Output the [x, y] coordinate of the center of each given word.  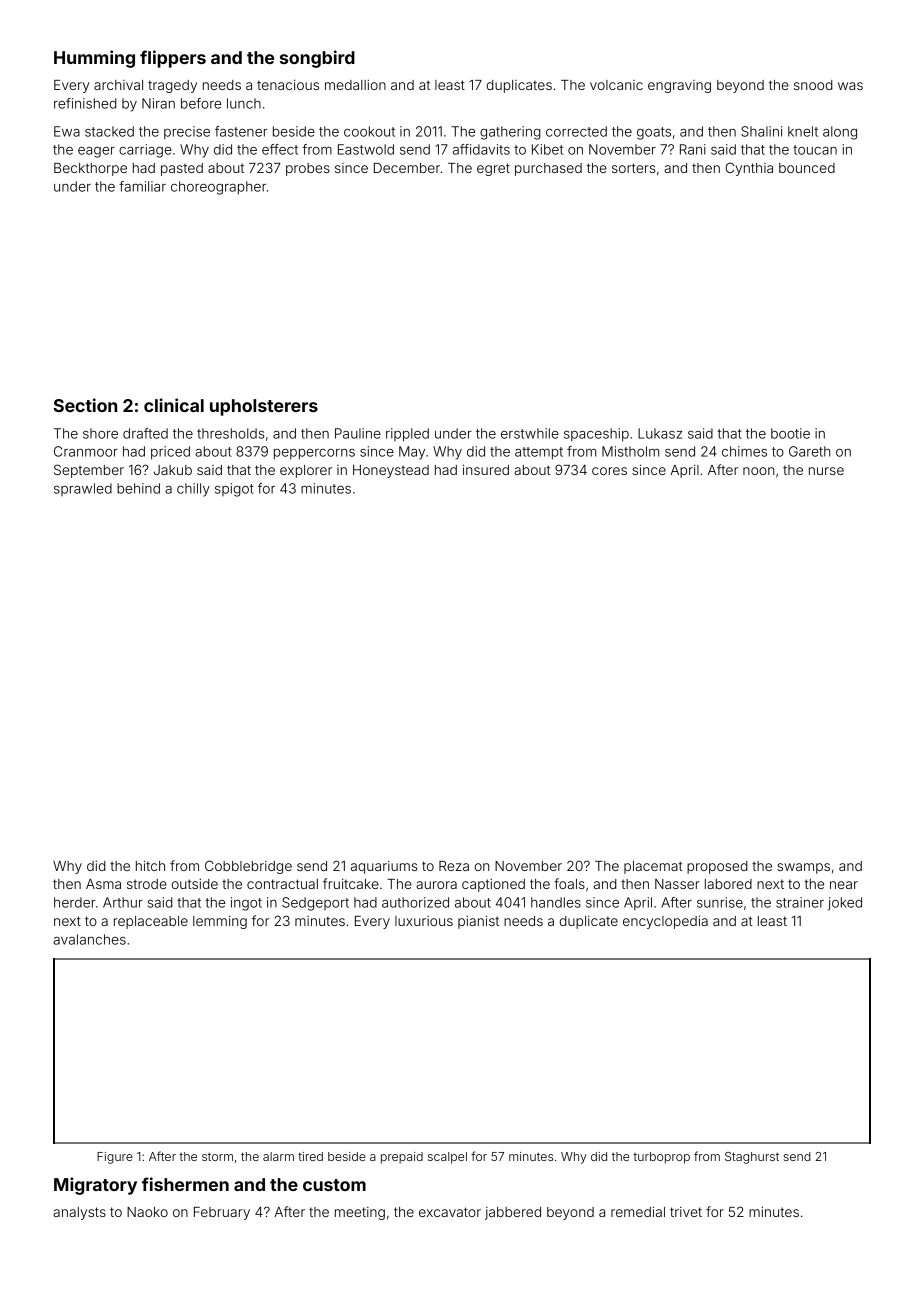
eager [96, 152]
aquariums [384, 867]
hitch [150, 865]
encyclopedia [665, 922]
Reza [454, 866]
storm [217, 1156]
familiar [142, 186]
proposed [717, 867]
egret [493, 169]
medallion [355, 85]
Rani [693, 149]
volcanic [616, 85]
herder [75, 902]
